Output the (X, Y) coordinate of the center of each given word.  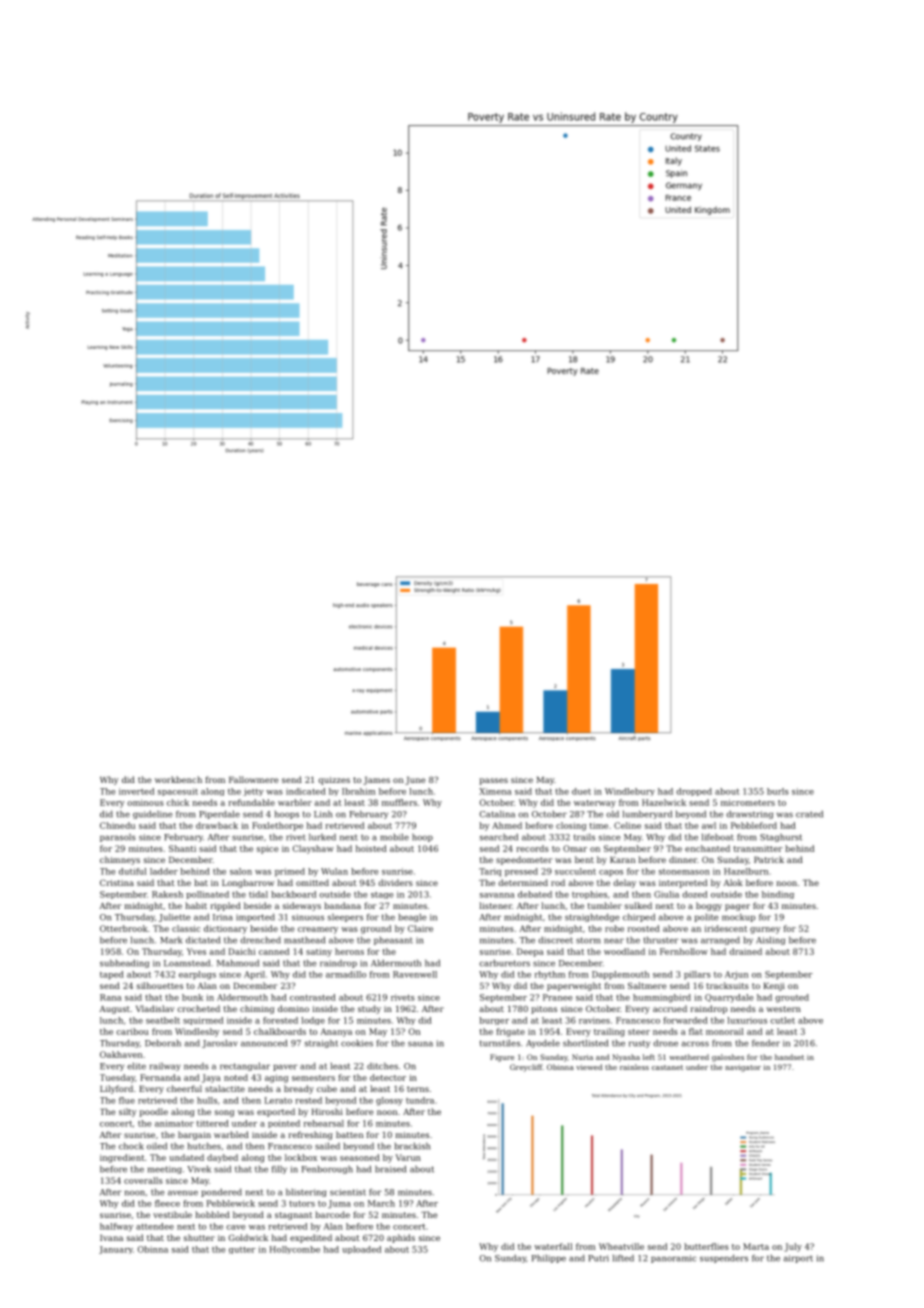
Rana (111, 997)
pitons (544, 1010)
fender (766, 1043)
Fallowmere (254, 779)
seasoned (360, 1157)
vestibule (172, 1214)
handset (790, 1057)
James (376, 781)
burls (778, 791)
